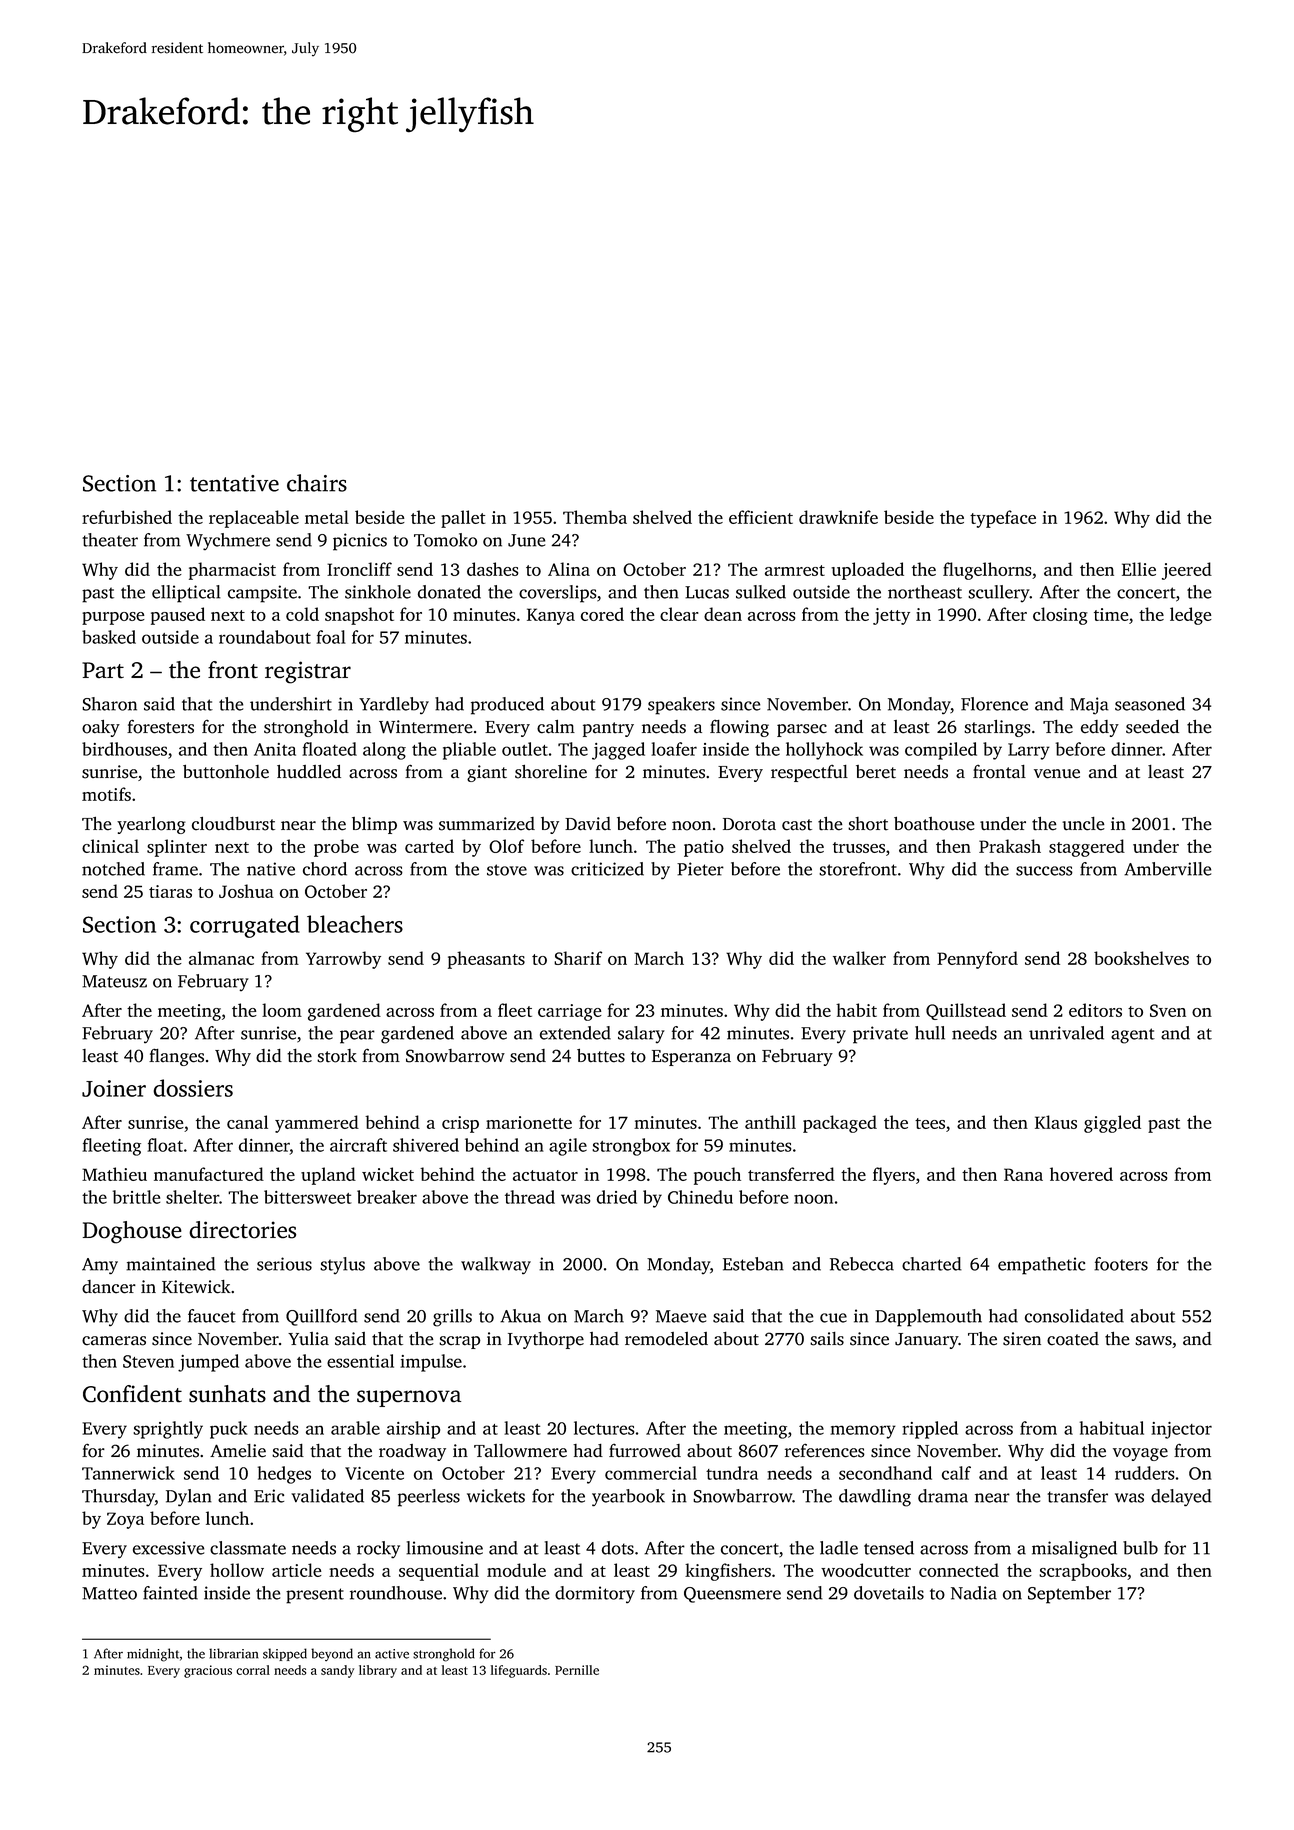 This document has height=1830, width=1294. Describe the element at coordinates (753, 1264) in the document. I see `Esteban` at that location.
